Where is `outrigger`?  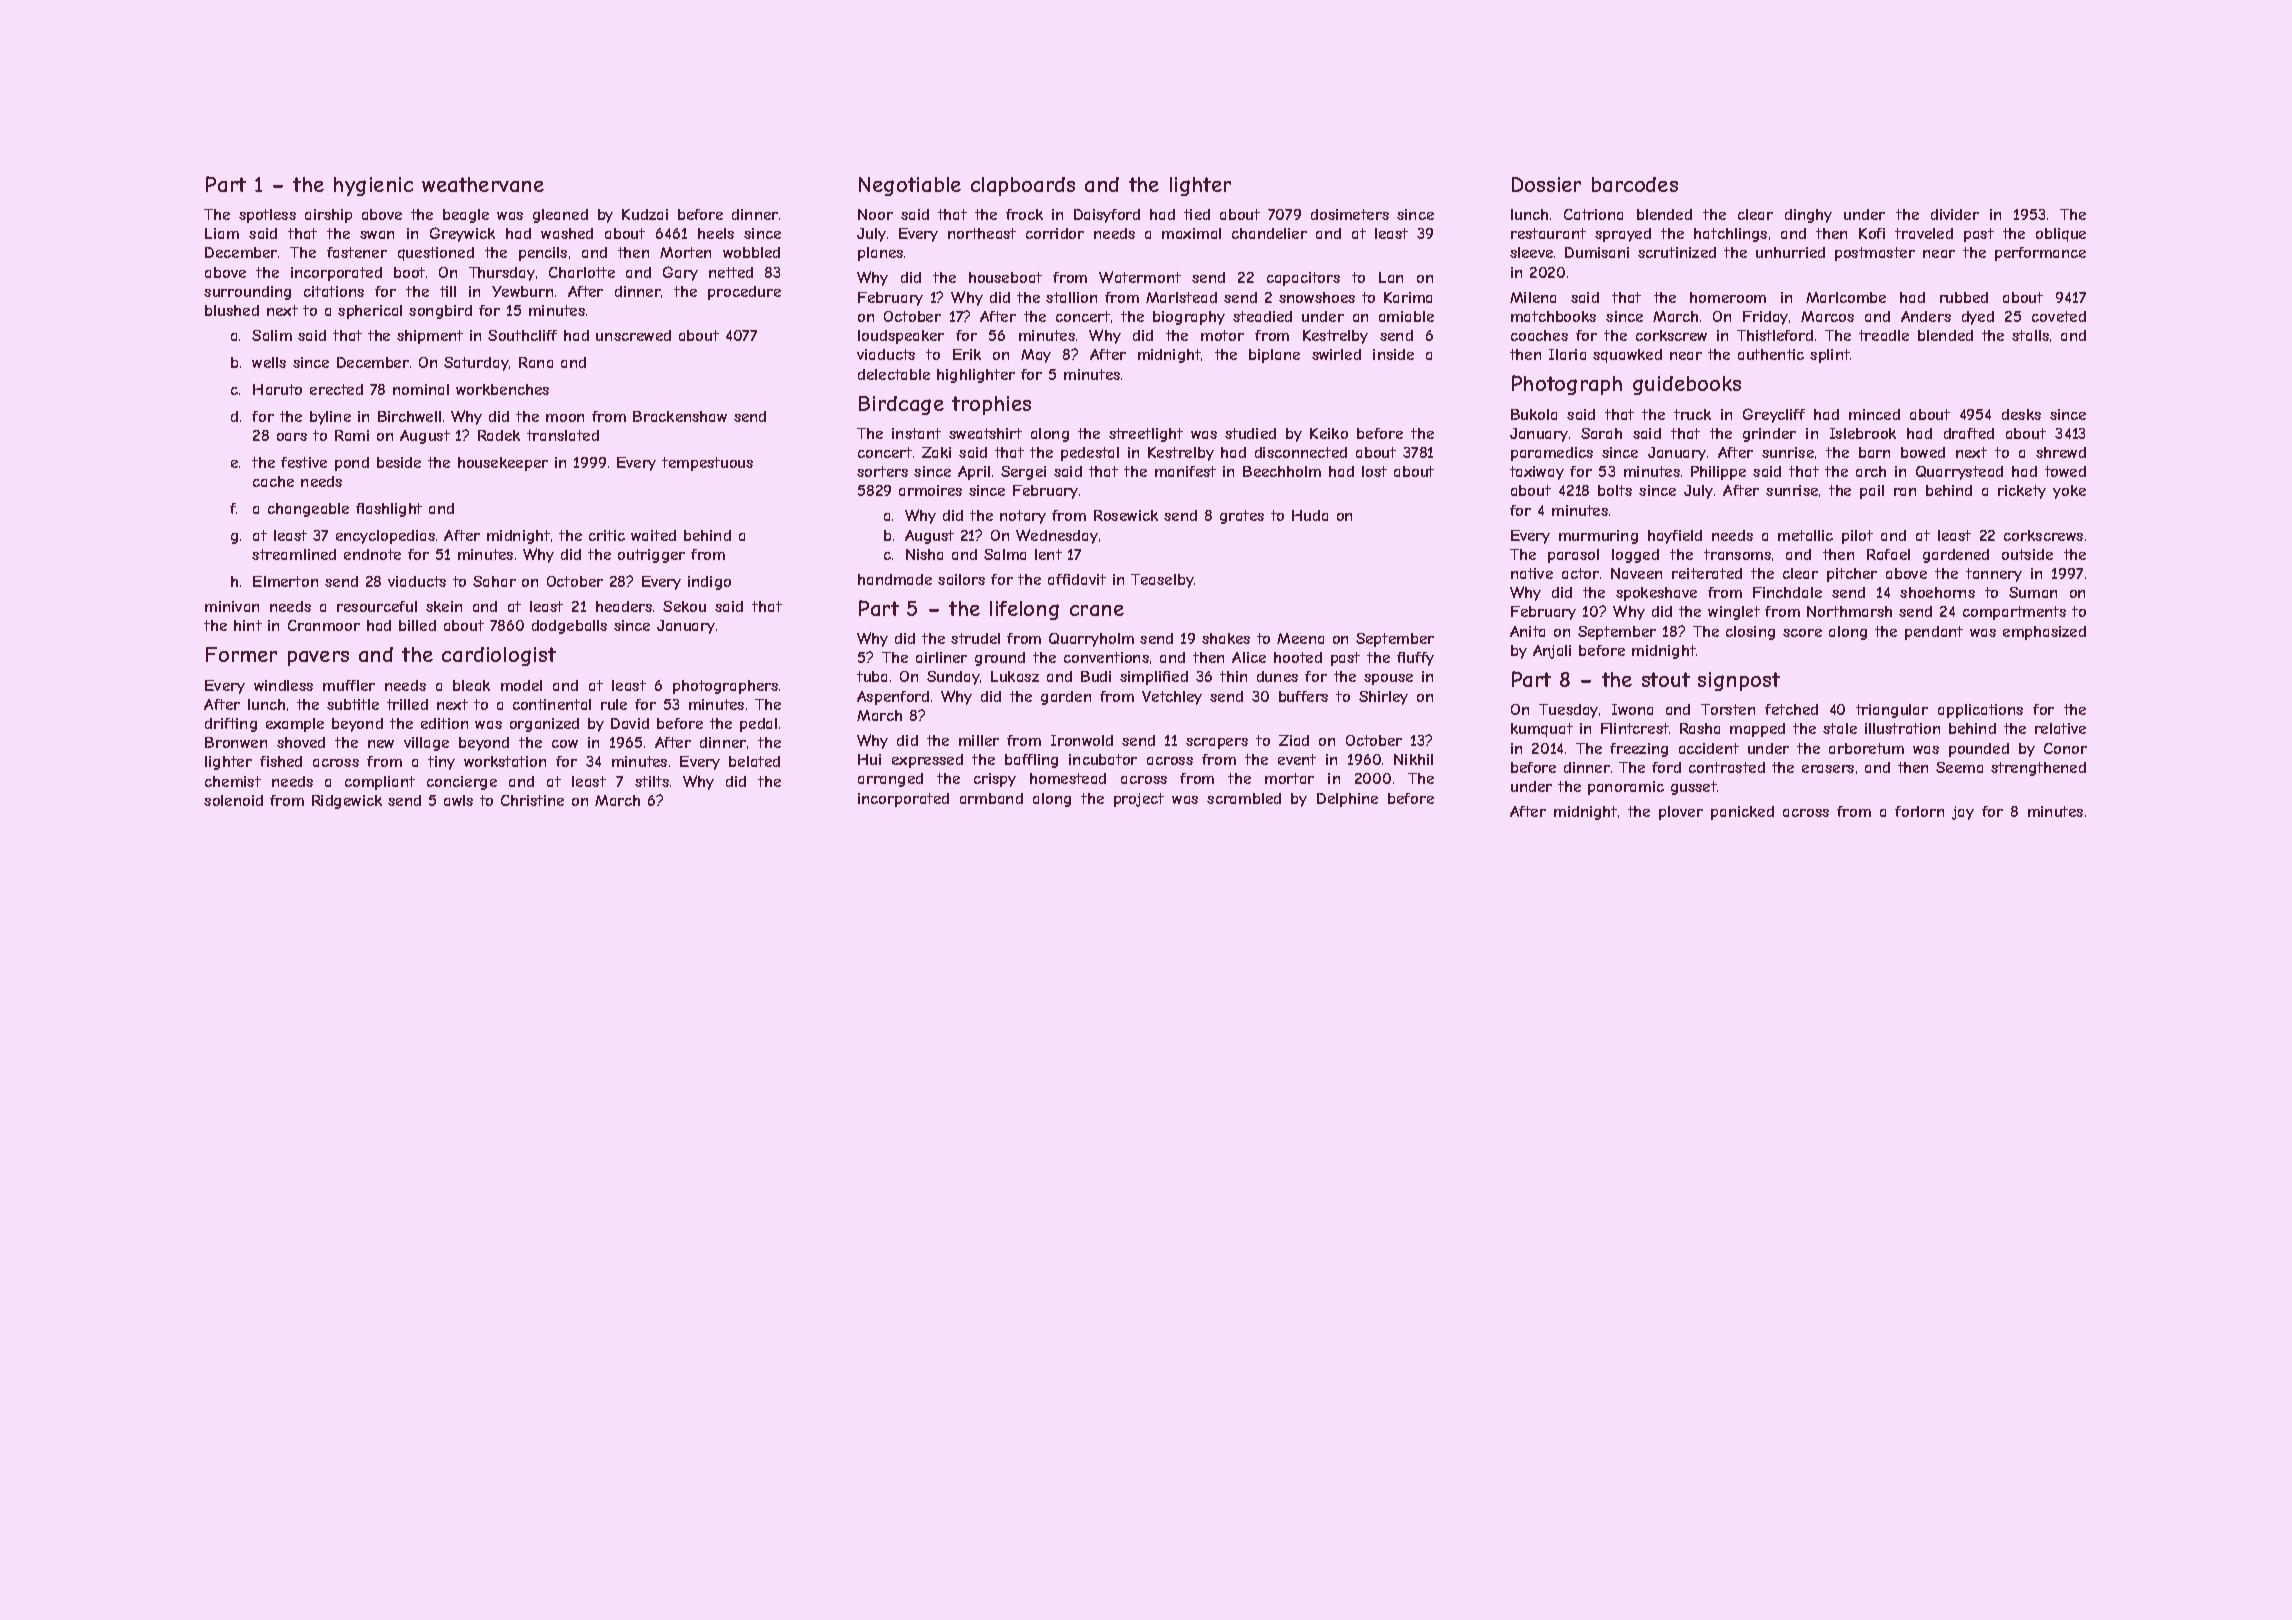
outrigger is located at coordinates (651, 556).
